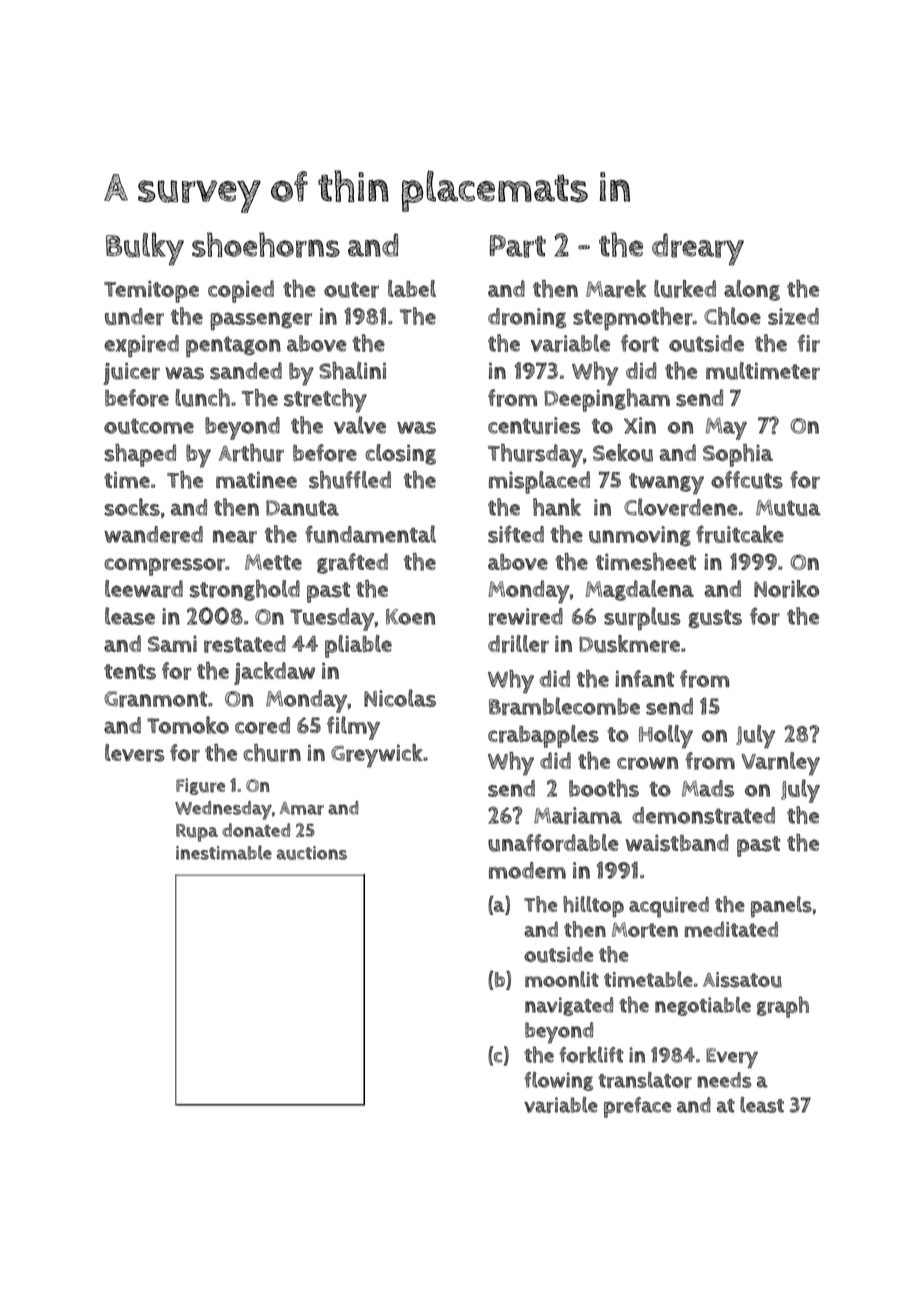  Describe the element at coordinates (642, 619) in the page. I see `surplus` at that location.
